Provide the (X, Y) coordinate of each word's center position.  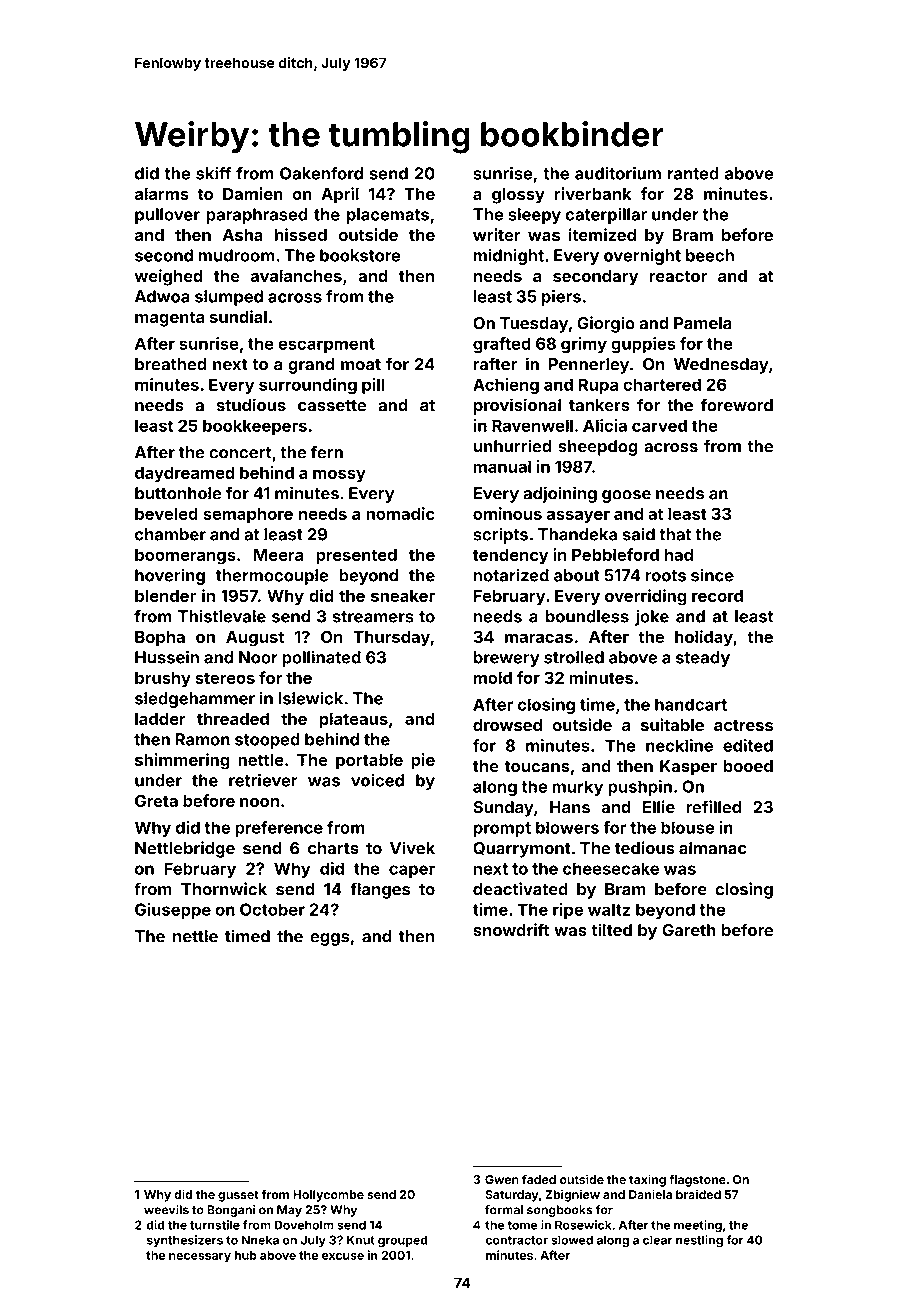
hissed (301, 234)
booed (748, 766)
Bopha (160, 639)
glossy (518, 195)
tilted (611, 930)
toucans (537, 766)
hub (246, 1255)
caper (412, 871)
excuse (343, 1256)
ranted (693, 173)
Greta (156, 800)
